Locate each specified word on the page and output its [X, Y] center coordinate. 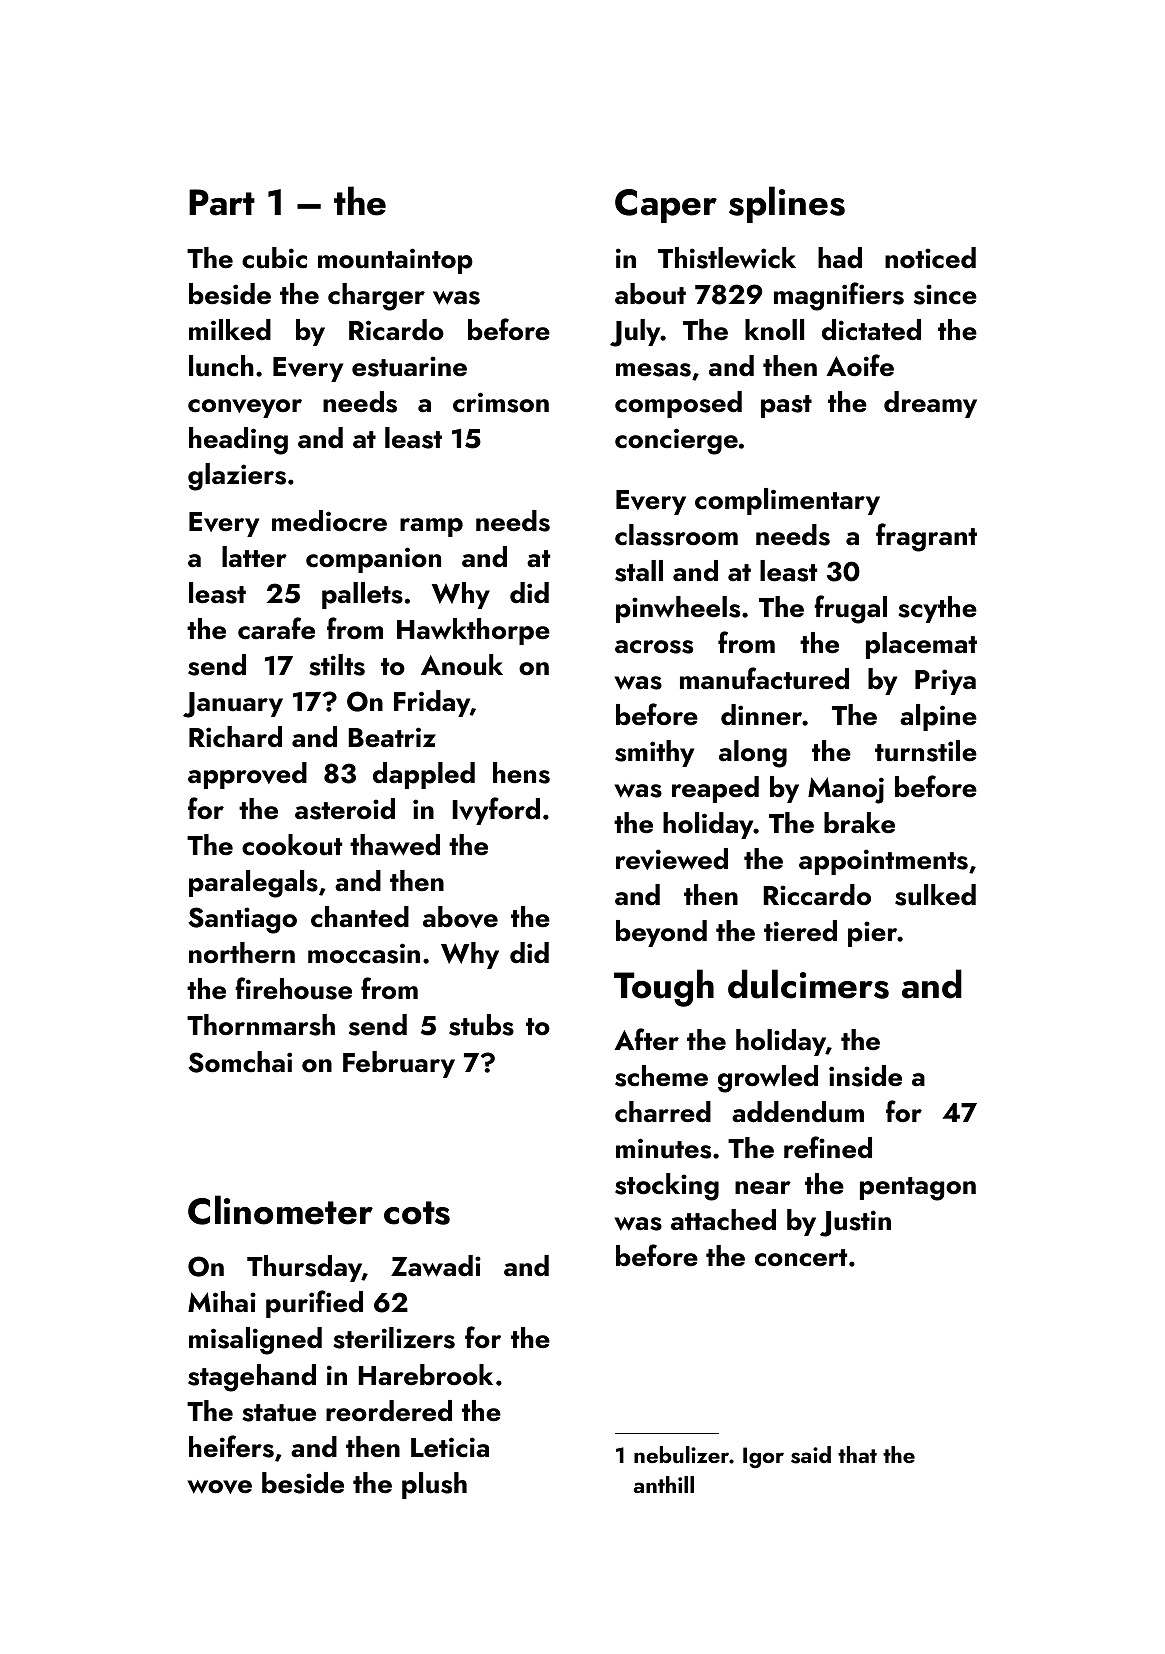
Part [222, 202]
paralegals [253, 884]
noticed [930, 258]
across [654, 647]
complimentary [787, 501]
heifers [231, 1446]
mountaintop [395, 261]
